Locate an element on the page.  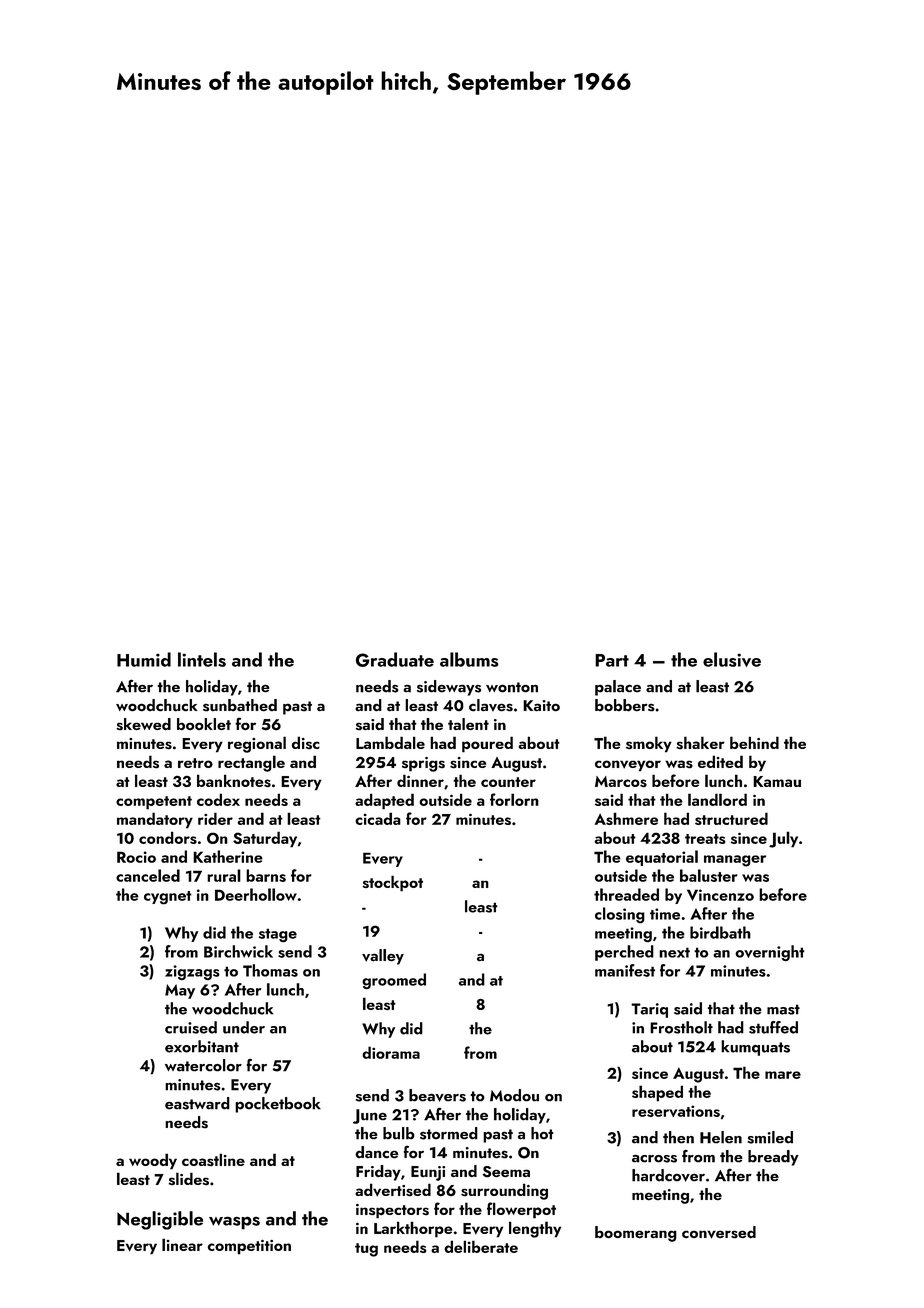
overnight is located at coordinates (770, 953).
